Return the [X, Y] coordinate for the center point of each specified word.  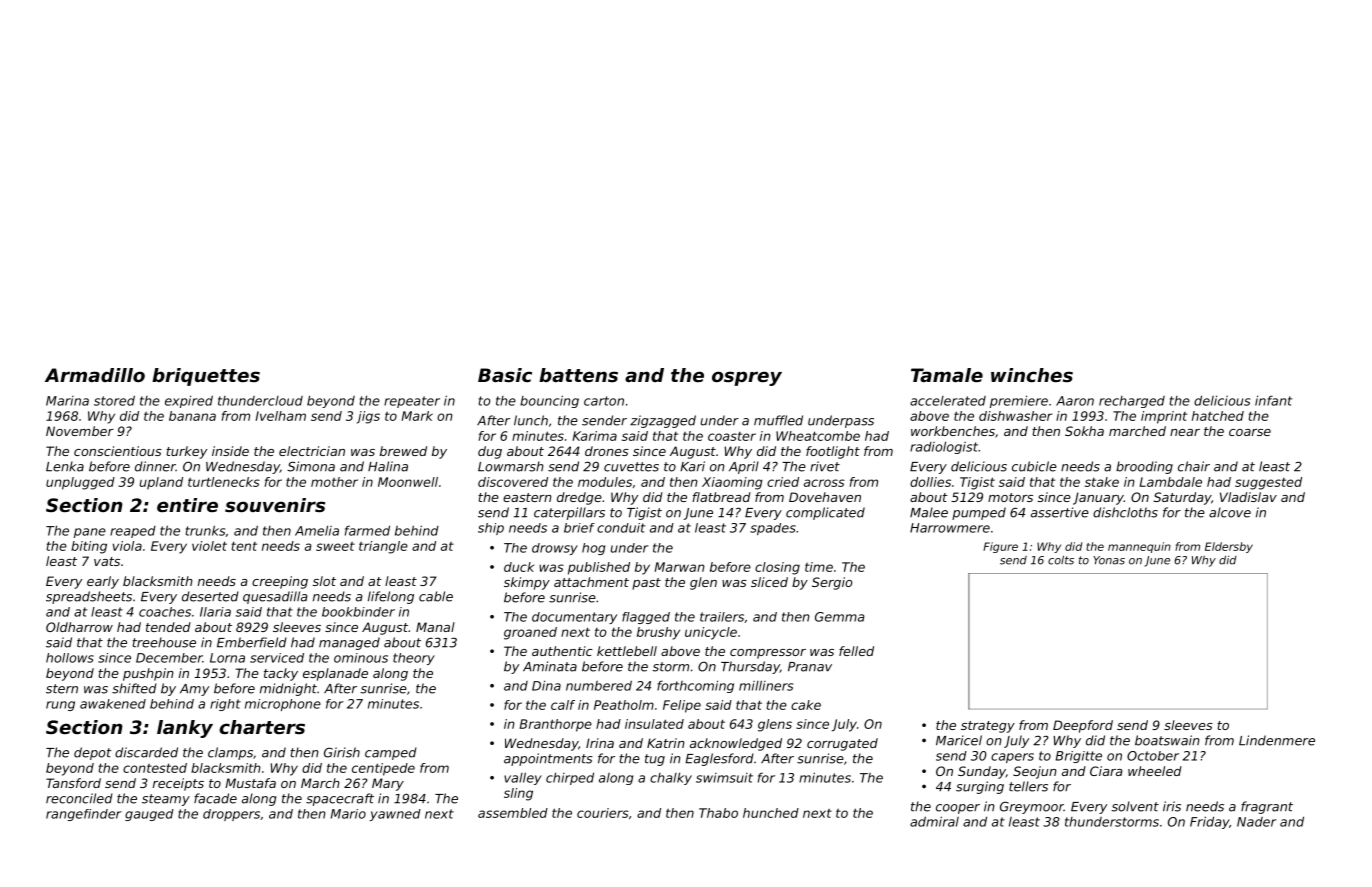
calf [563, 705]
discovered [513, 482]
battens [578, 375]
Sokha [1084, 431]
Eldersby [1229, 547]
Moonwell [408, 482]
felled [856, 651]
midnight [288, 689]
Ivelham [280, 416]
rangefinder [84, 815]
